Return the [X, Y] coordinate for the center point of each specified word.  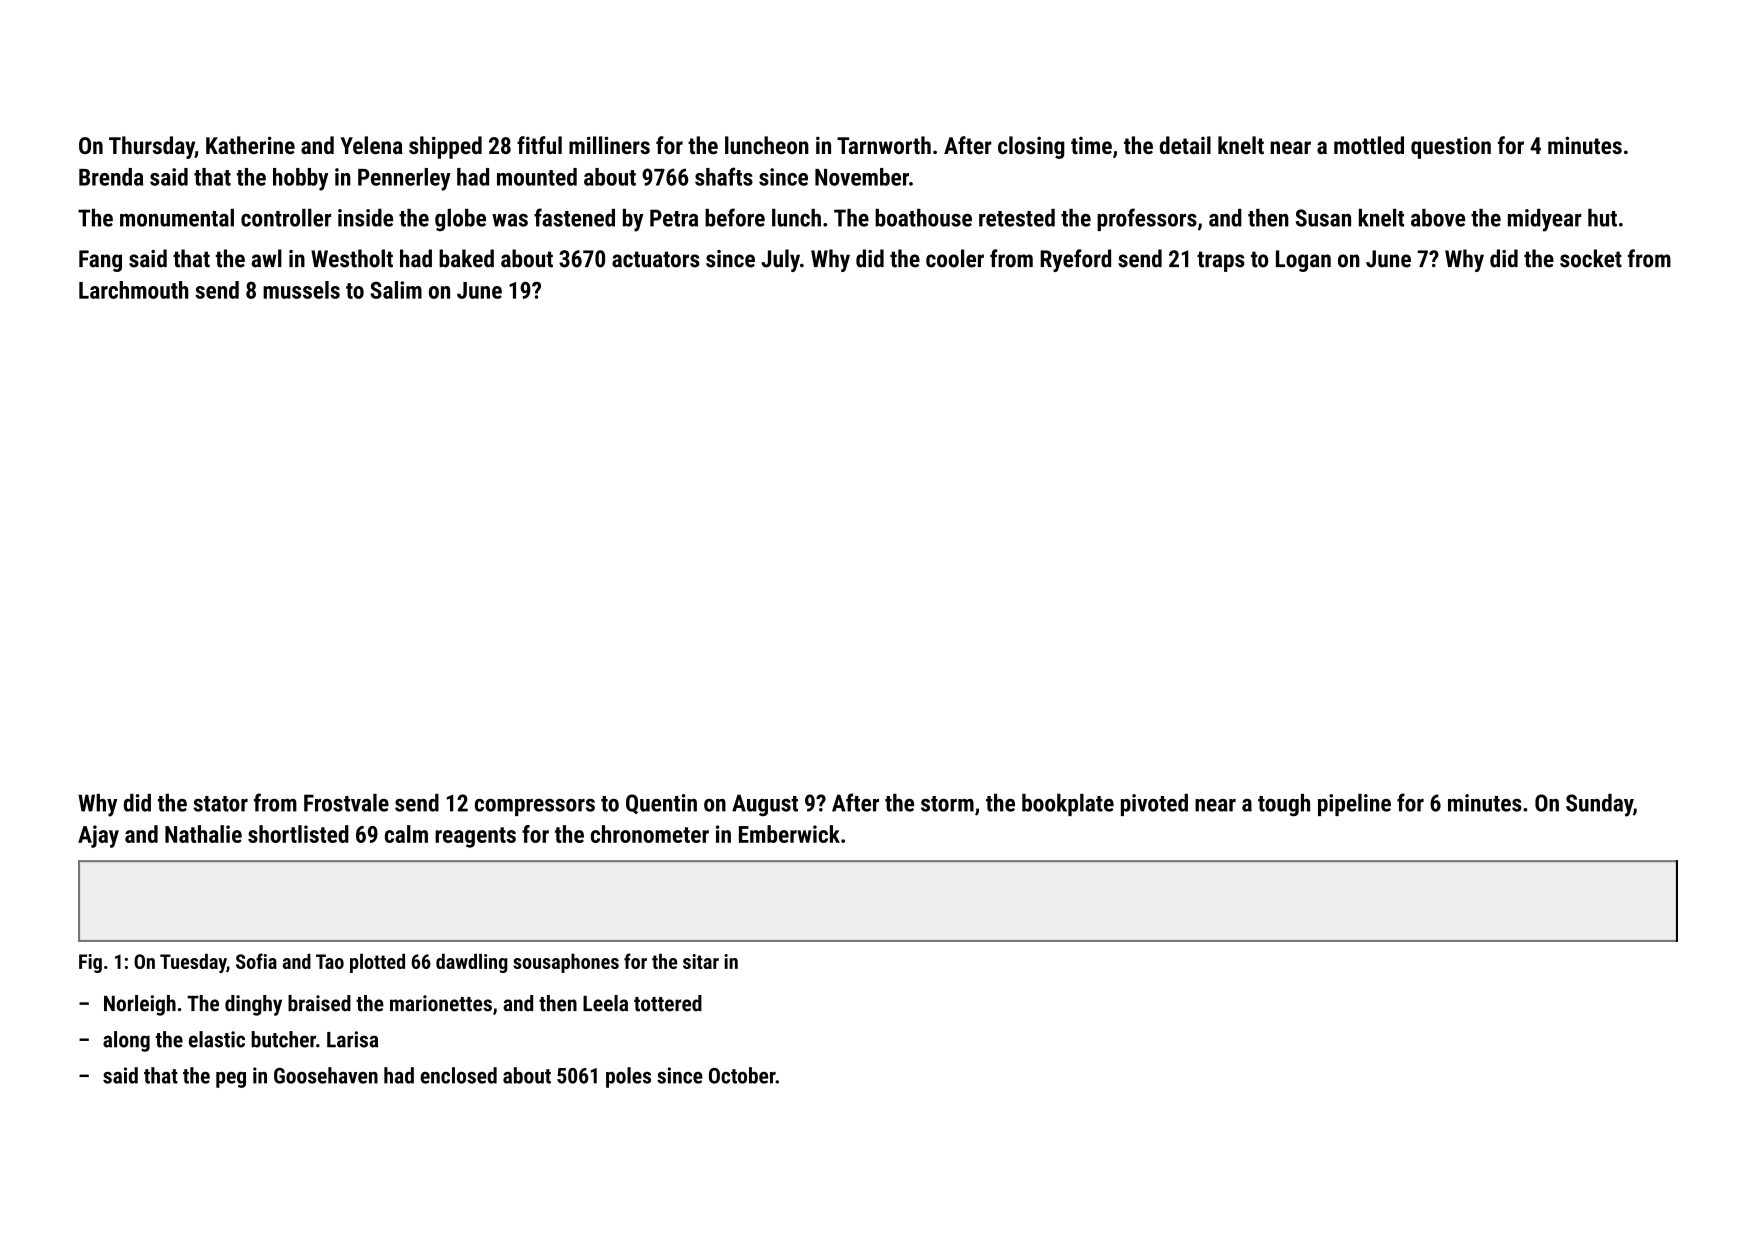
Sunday [1599, 805]
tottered [668, 1003]
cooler [955, 258]
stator [220, 804]
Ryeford [1075, 260]
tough [1284, 805]
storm [947, 804]
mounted [537, 177]
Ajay [98, 836]
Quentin [661, 804]
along [126, 1041]
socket [1591, 258]
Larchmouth [134, 290]
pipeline [1354, 805]
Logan [1303, 261]
